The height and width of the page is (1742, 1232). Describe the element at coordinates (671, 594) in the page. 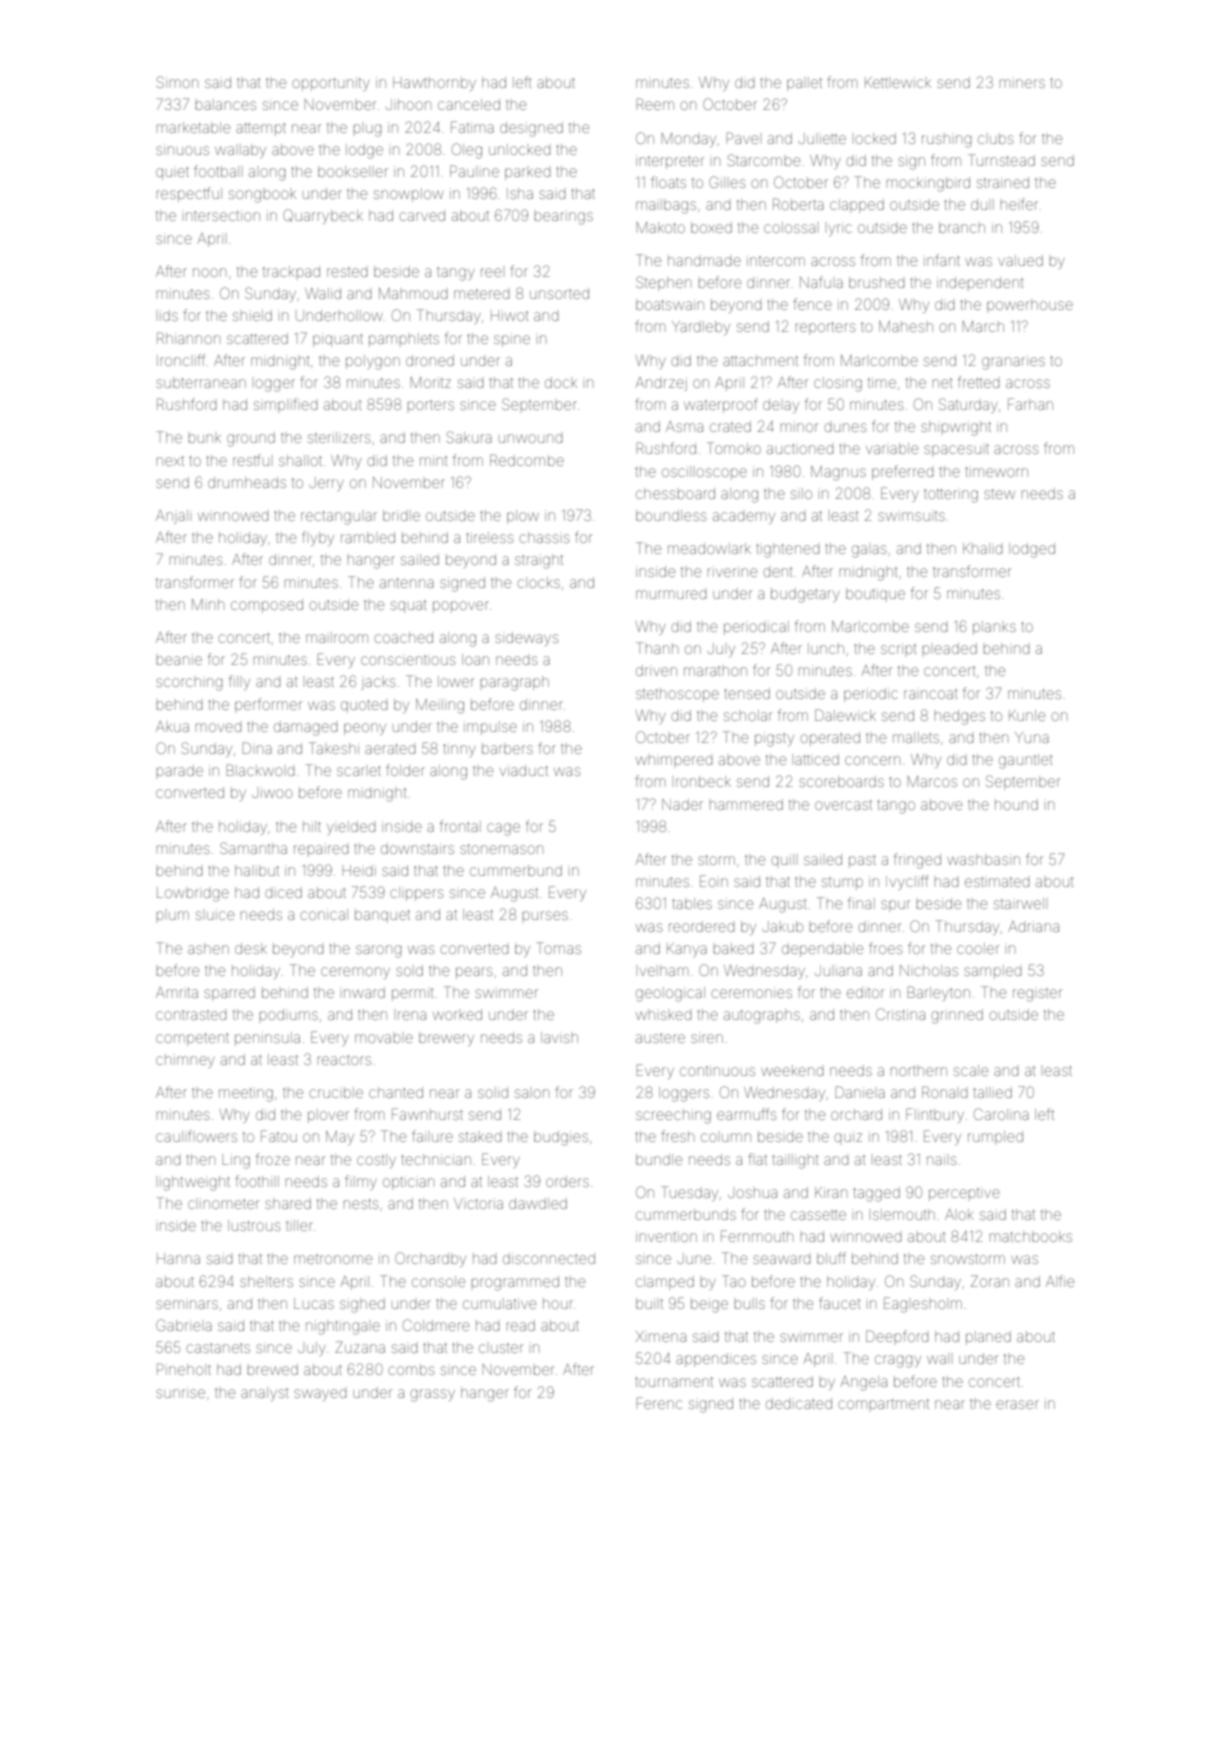

I see `murmured` at that location.
